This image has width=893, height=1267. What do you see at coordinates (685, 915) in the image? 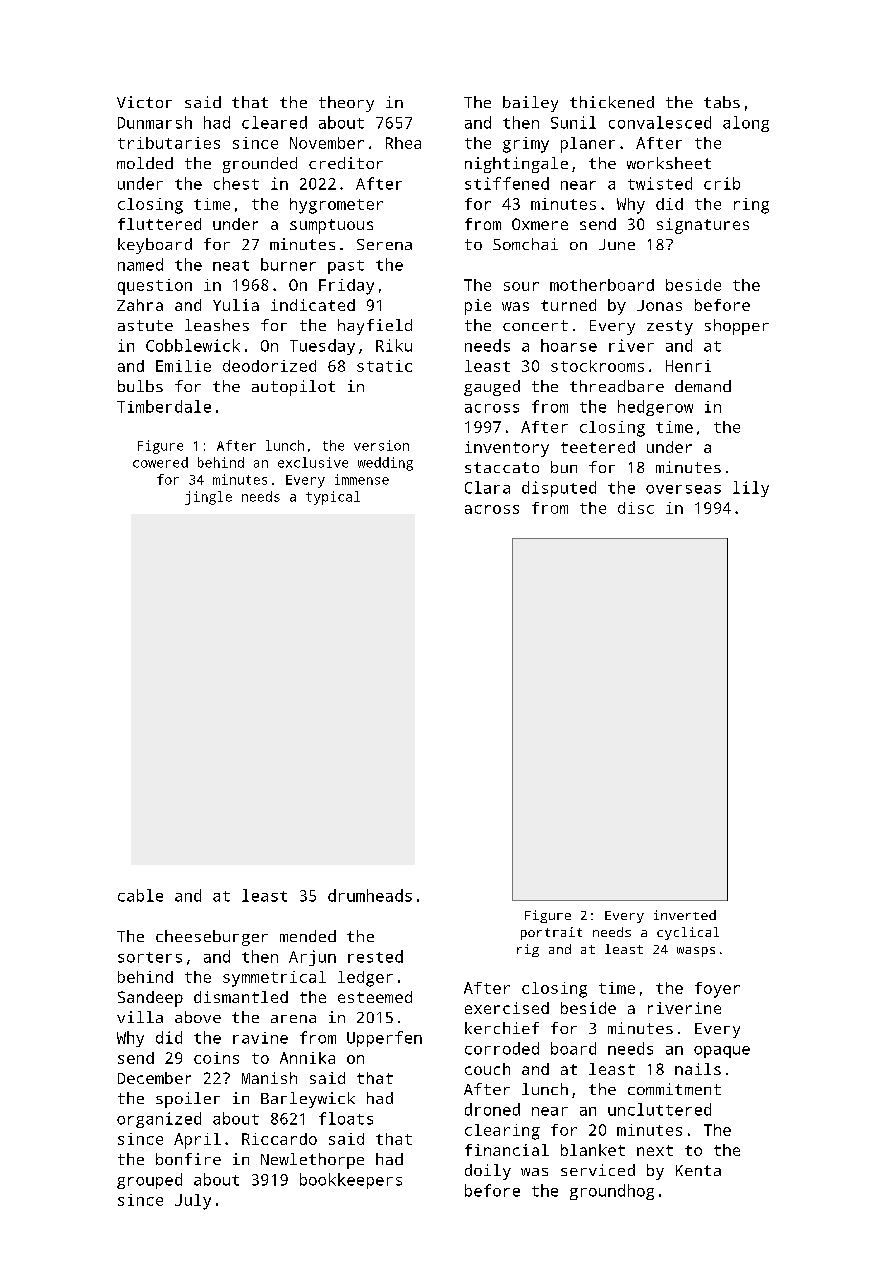
I see `inverted` at bounding box center [685, 915].
